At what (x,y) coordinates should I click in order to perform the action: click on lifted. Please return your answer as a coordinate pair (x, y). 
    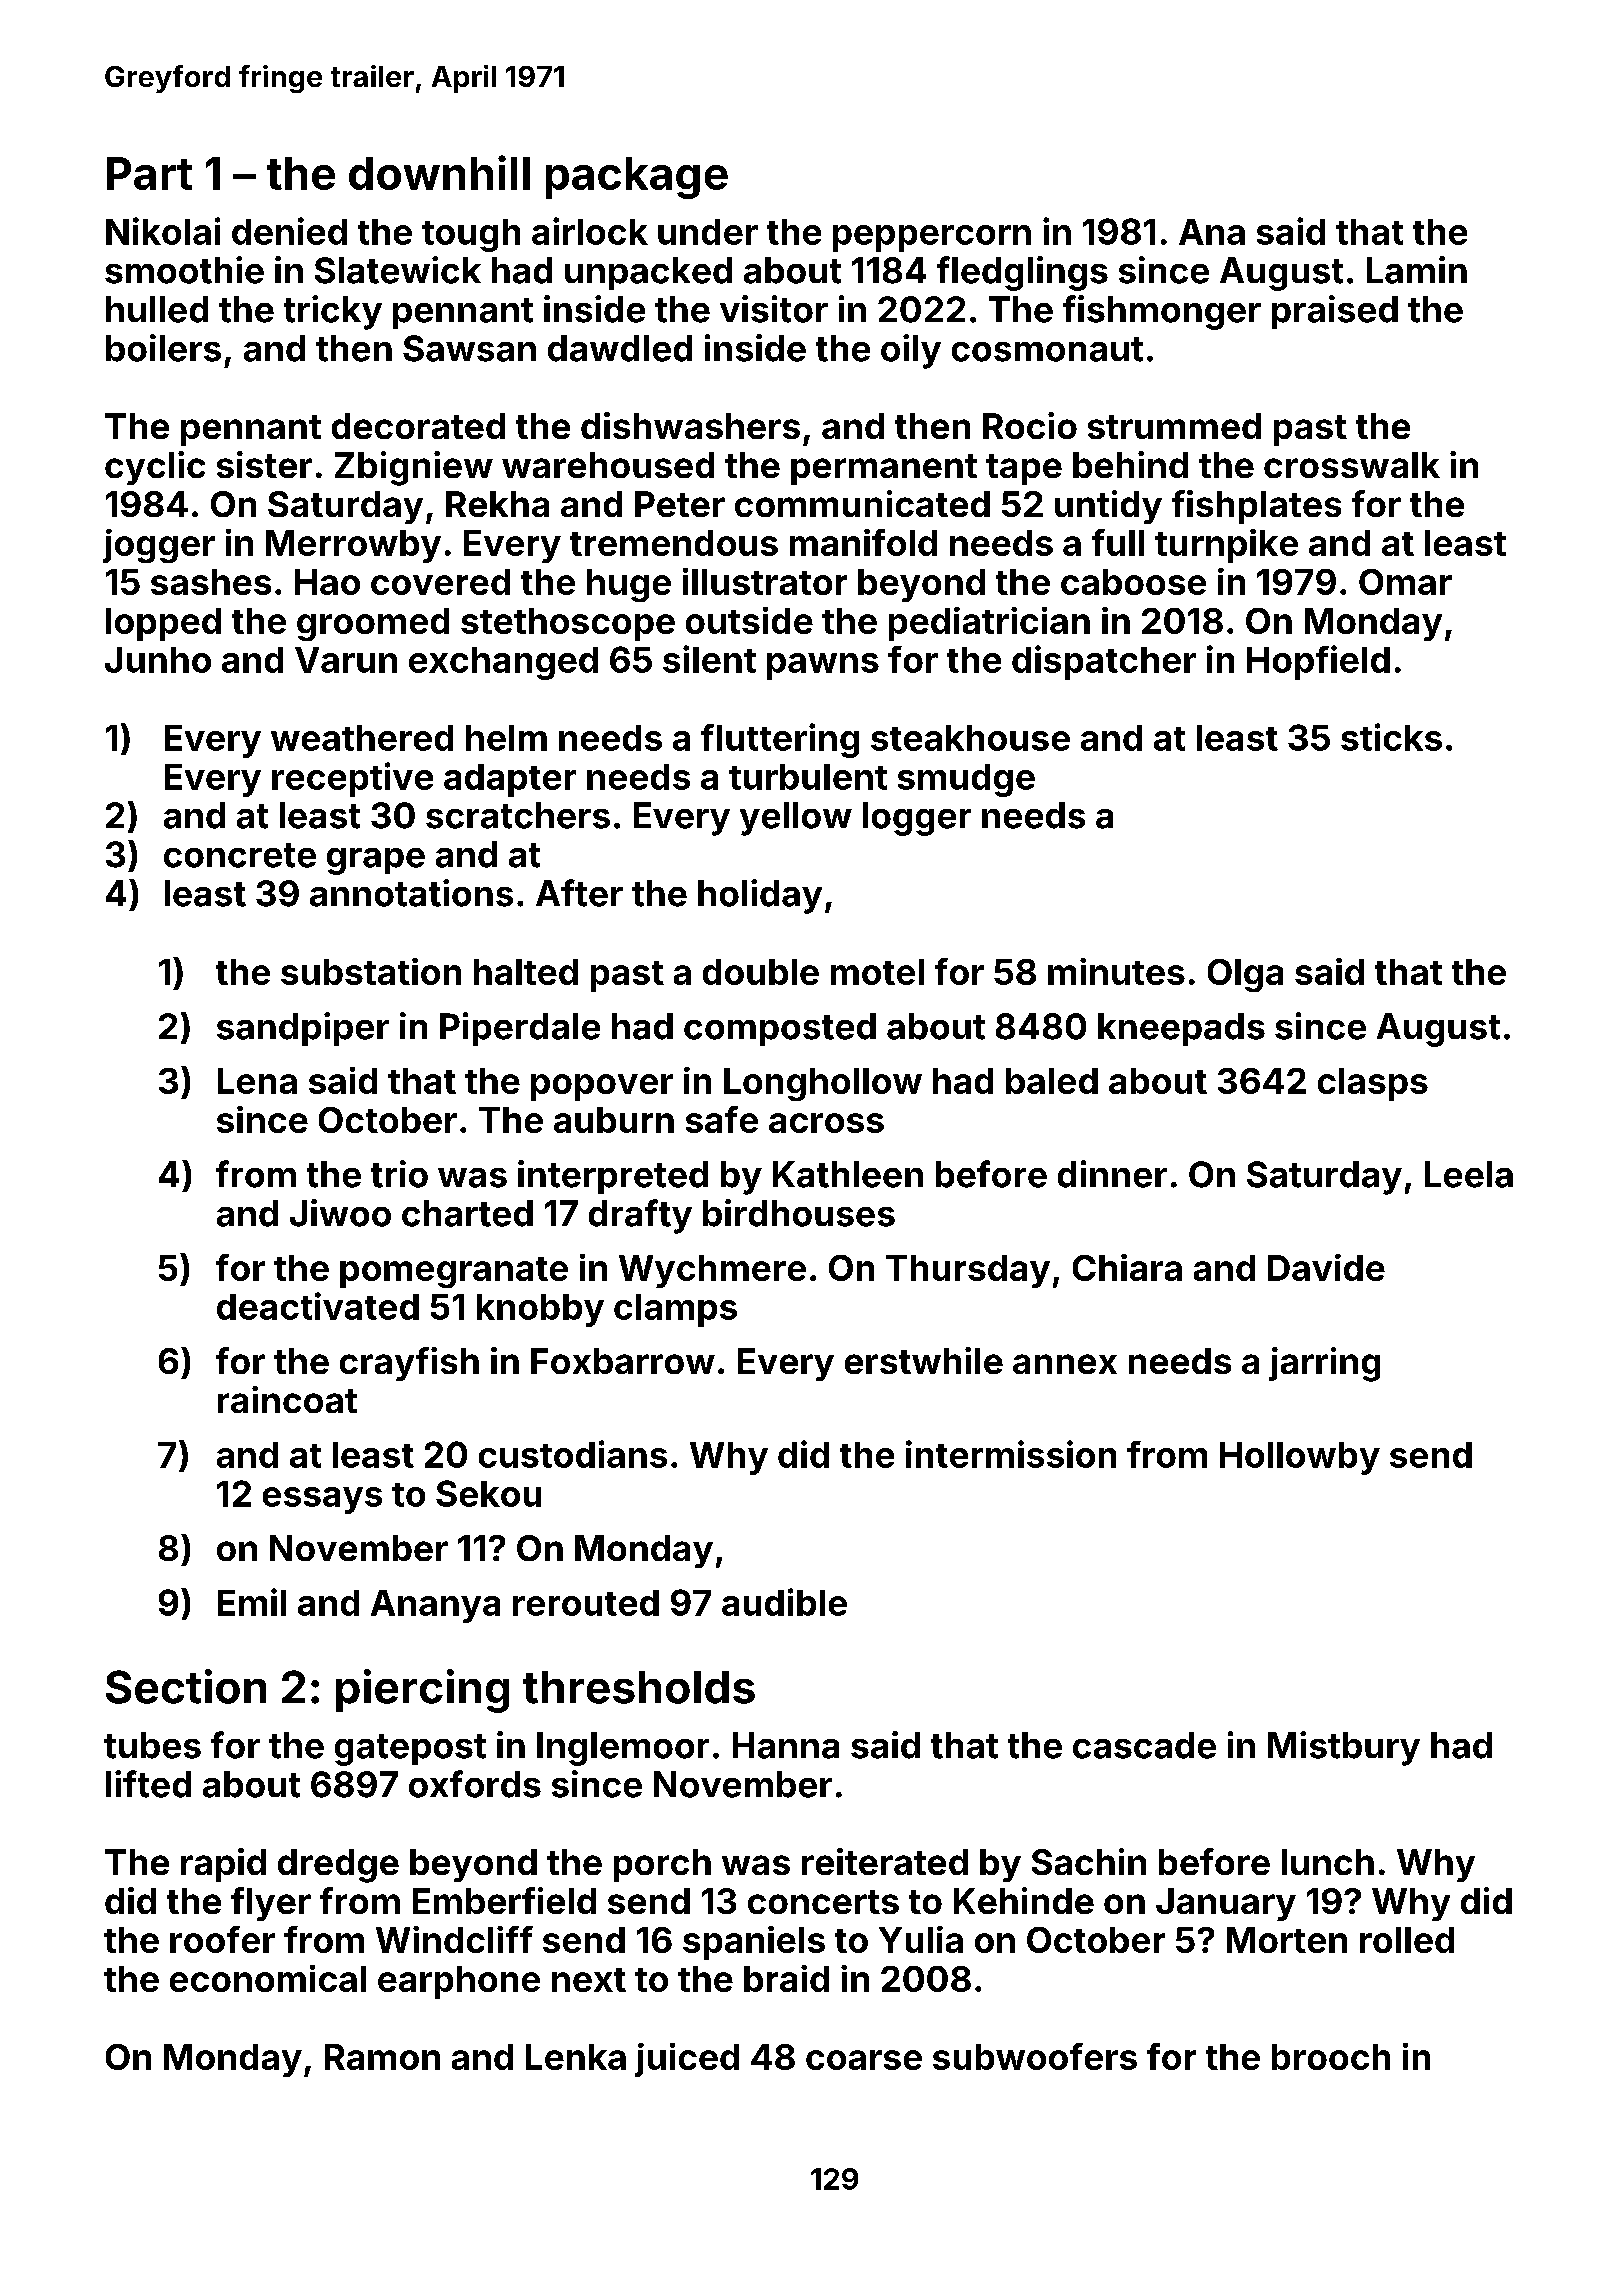
    Looking at the image, I should click on (148, 1784).
